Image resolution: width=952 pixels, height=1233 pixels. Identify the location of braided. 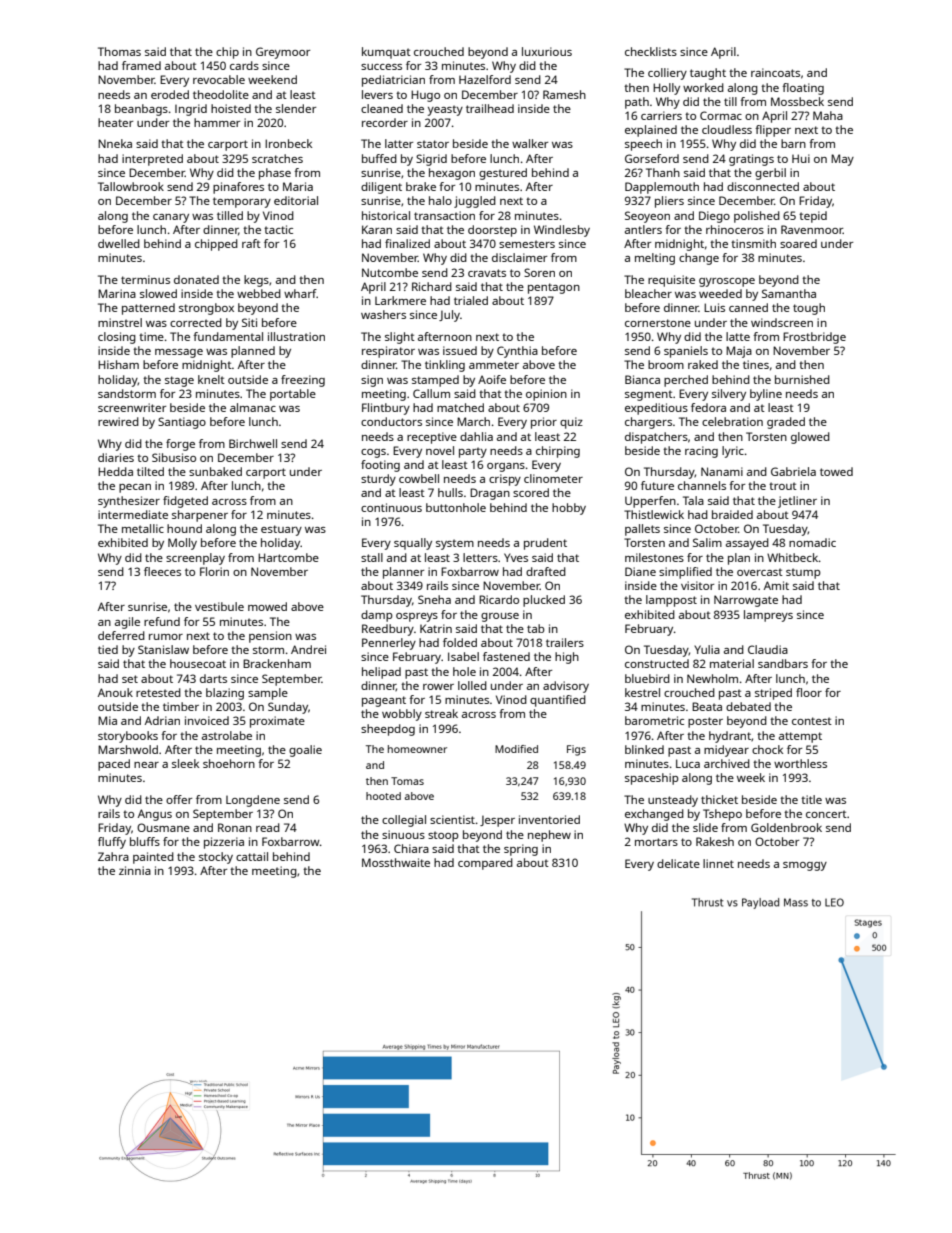
(732, 514).
